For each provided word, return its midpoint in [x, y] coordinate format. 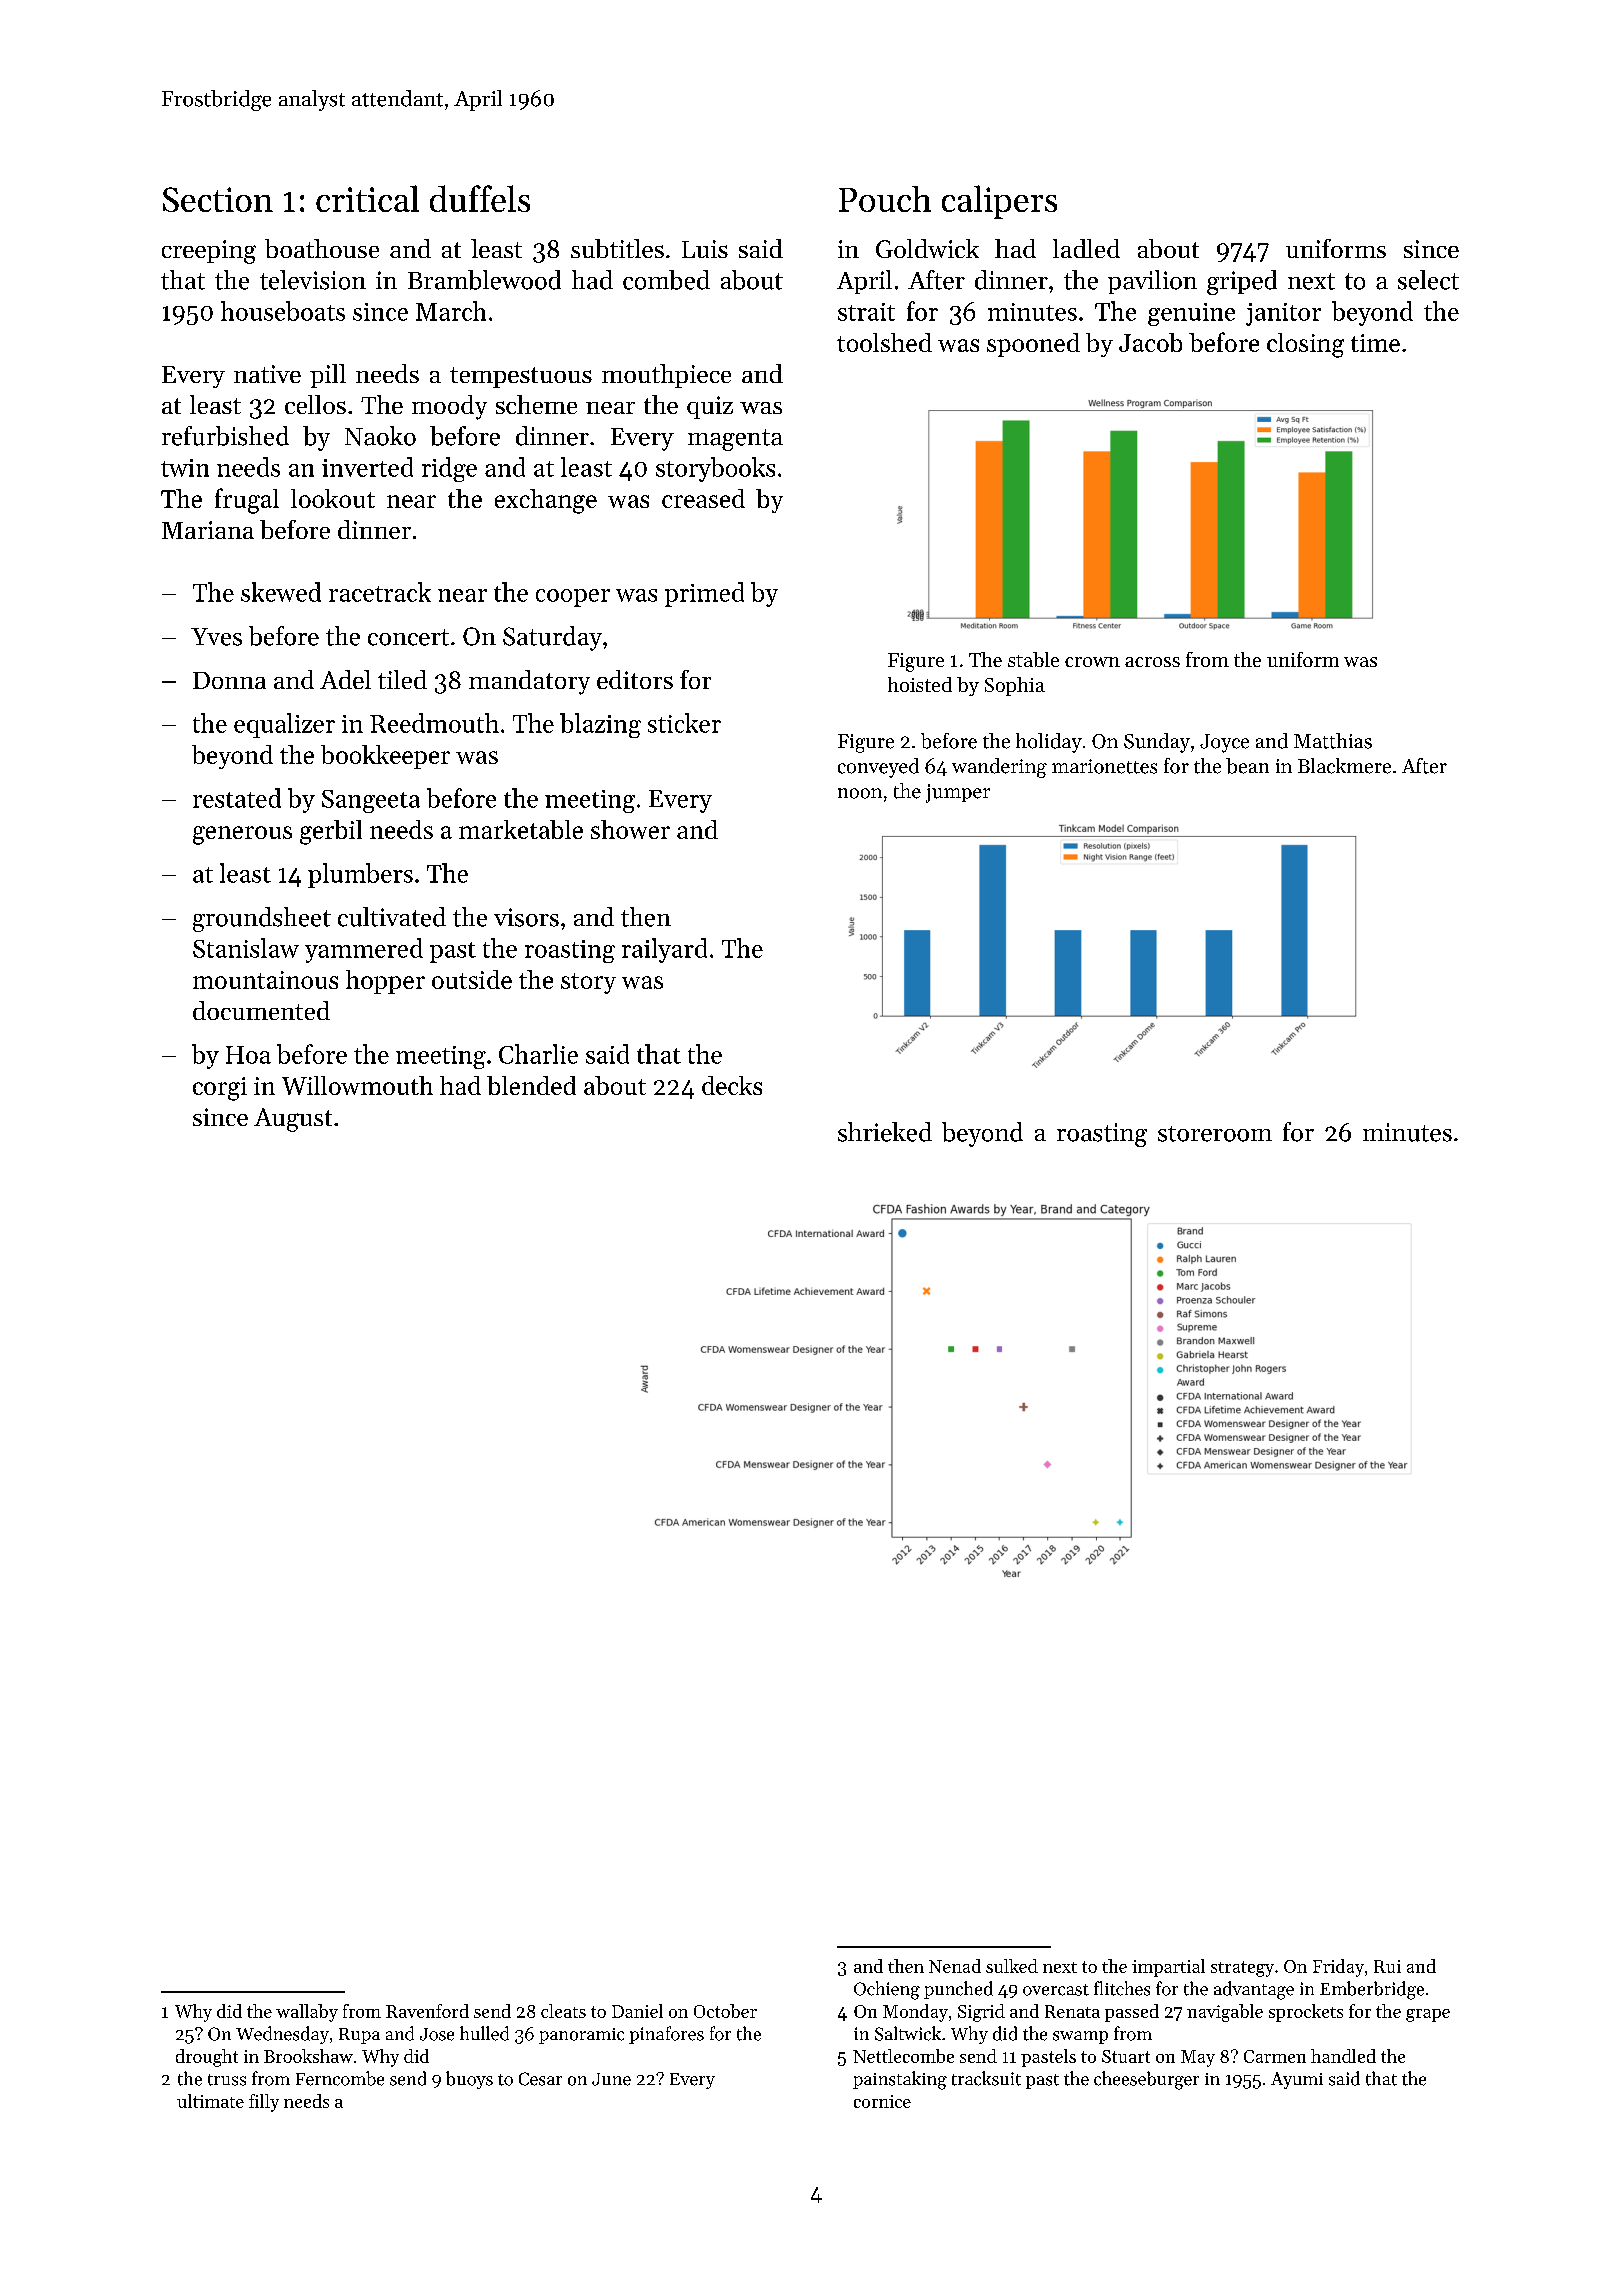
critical [367, 198]
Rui [1387, 1966]
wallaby [307, 2013]
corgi [220, 1089]
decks [732, 1085]
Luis [705, 249]
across [1152, 662]
